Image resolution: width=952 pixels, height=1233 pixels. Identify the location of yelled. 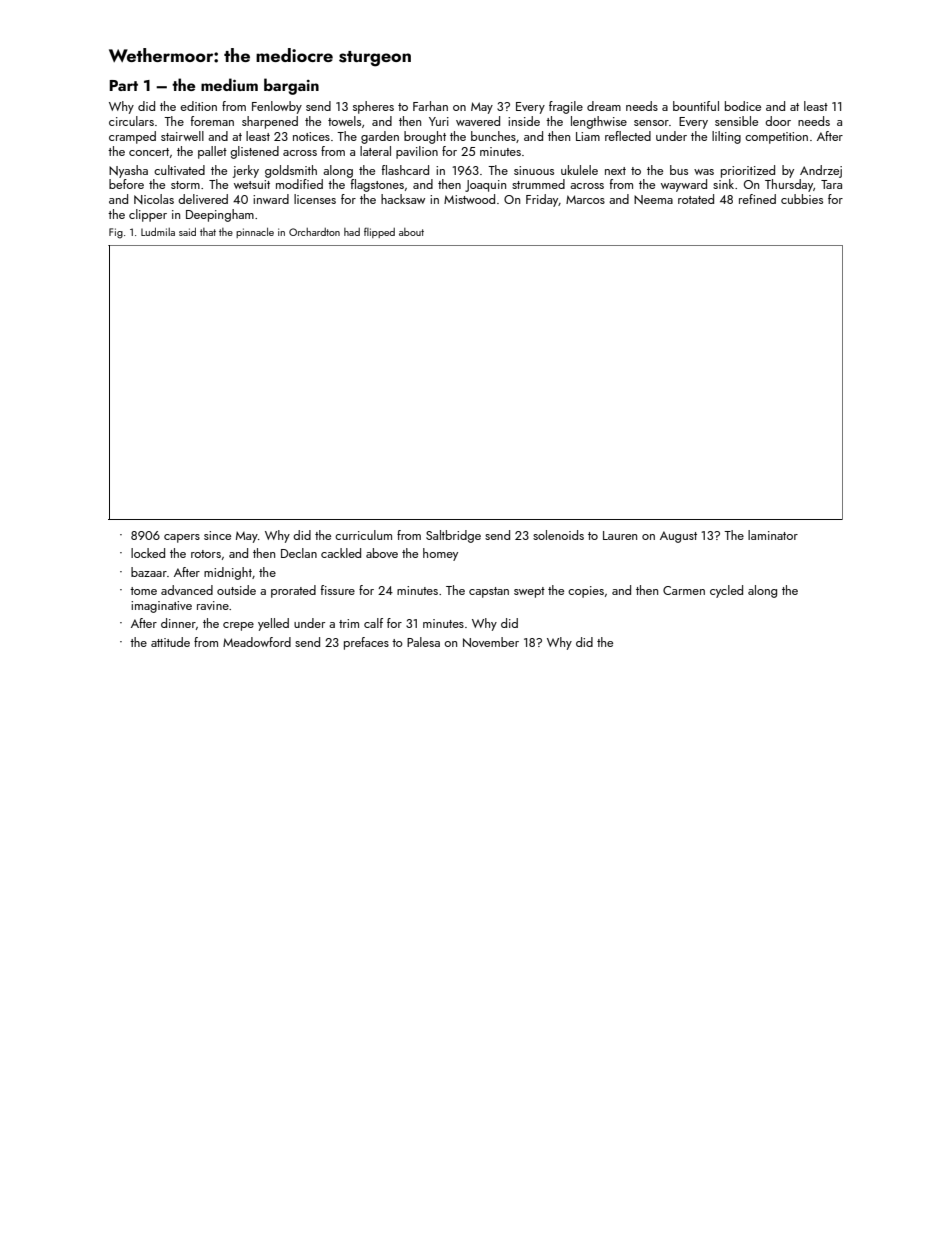
(273, 624).
